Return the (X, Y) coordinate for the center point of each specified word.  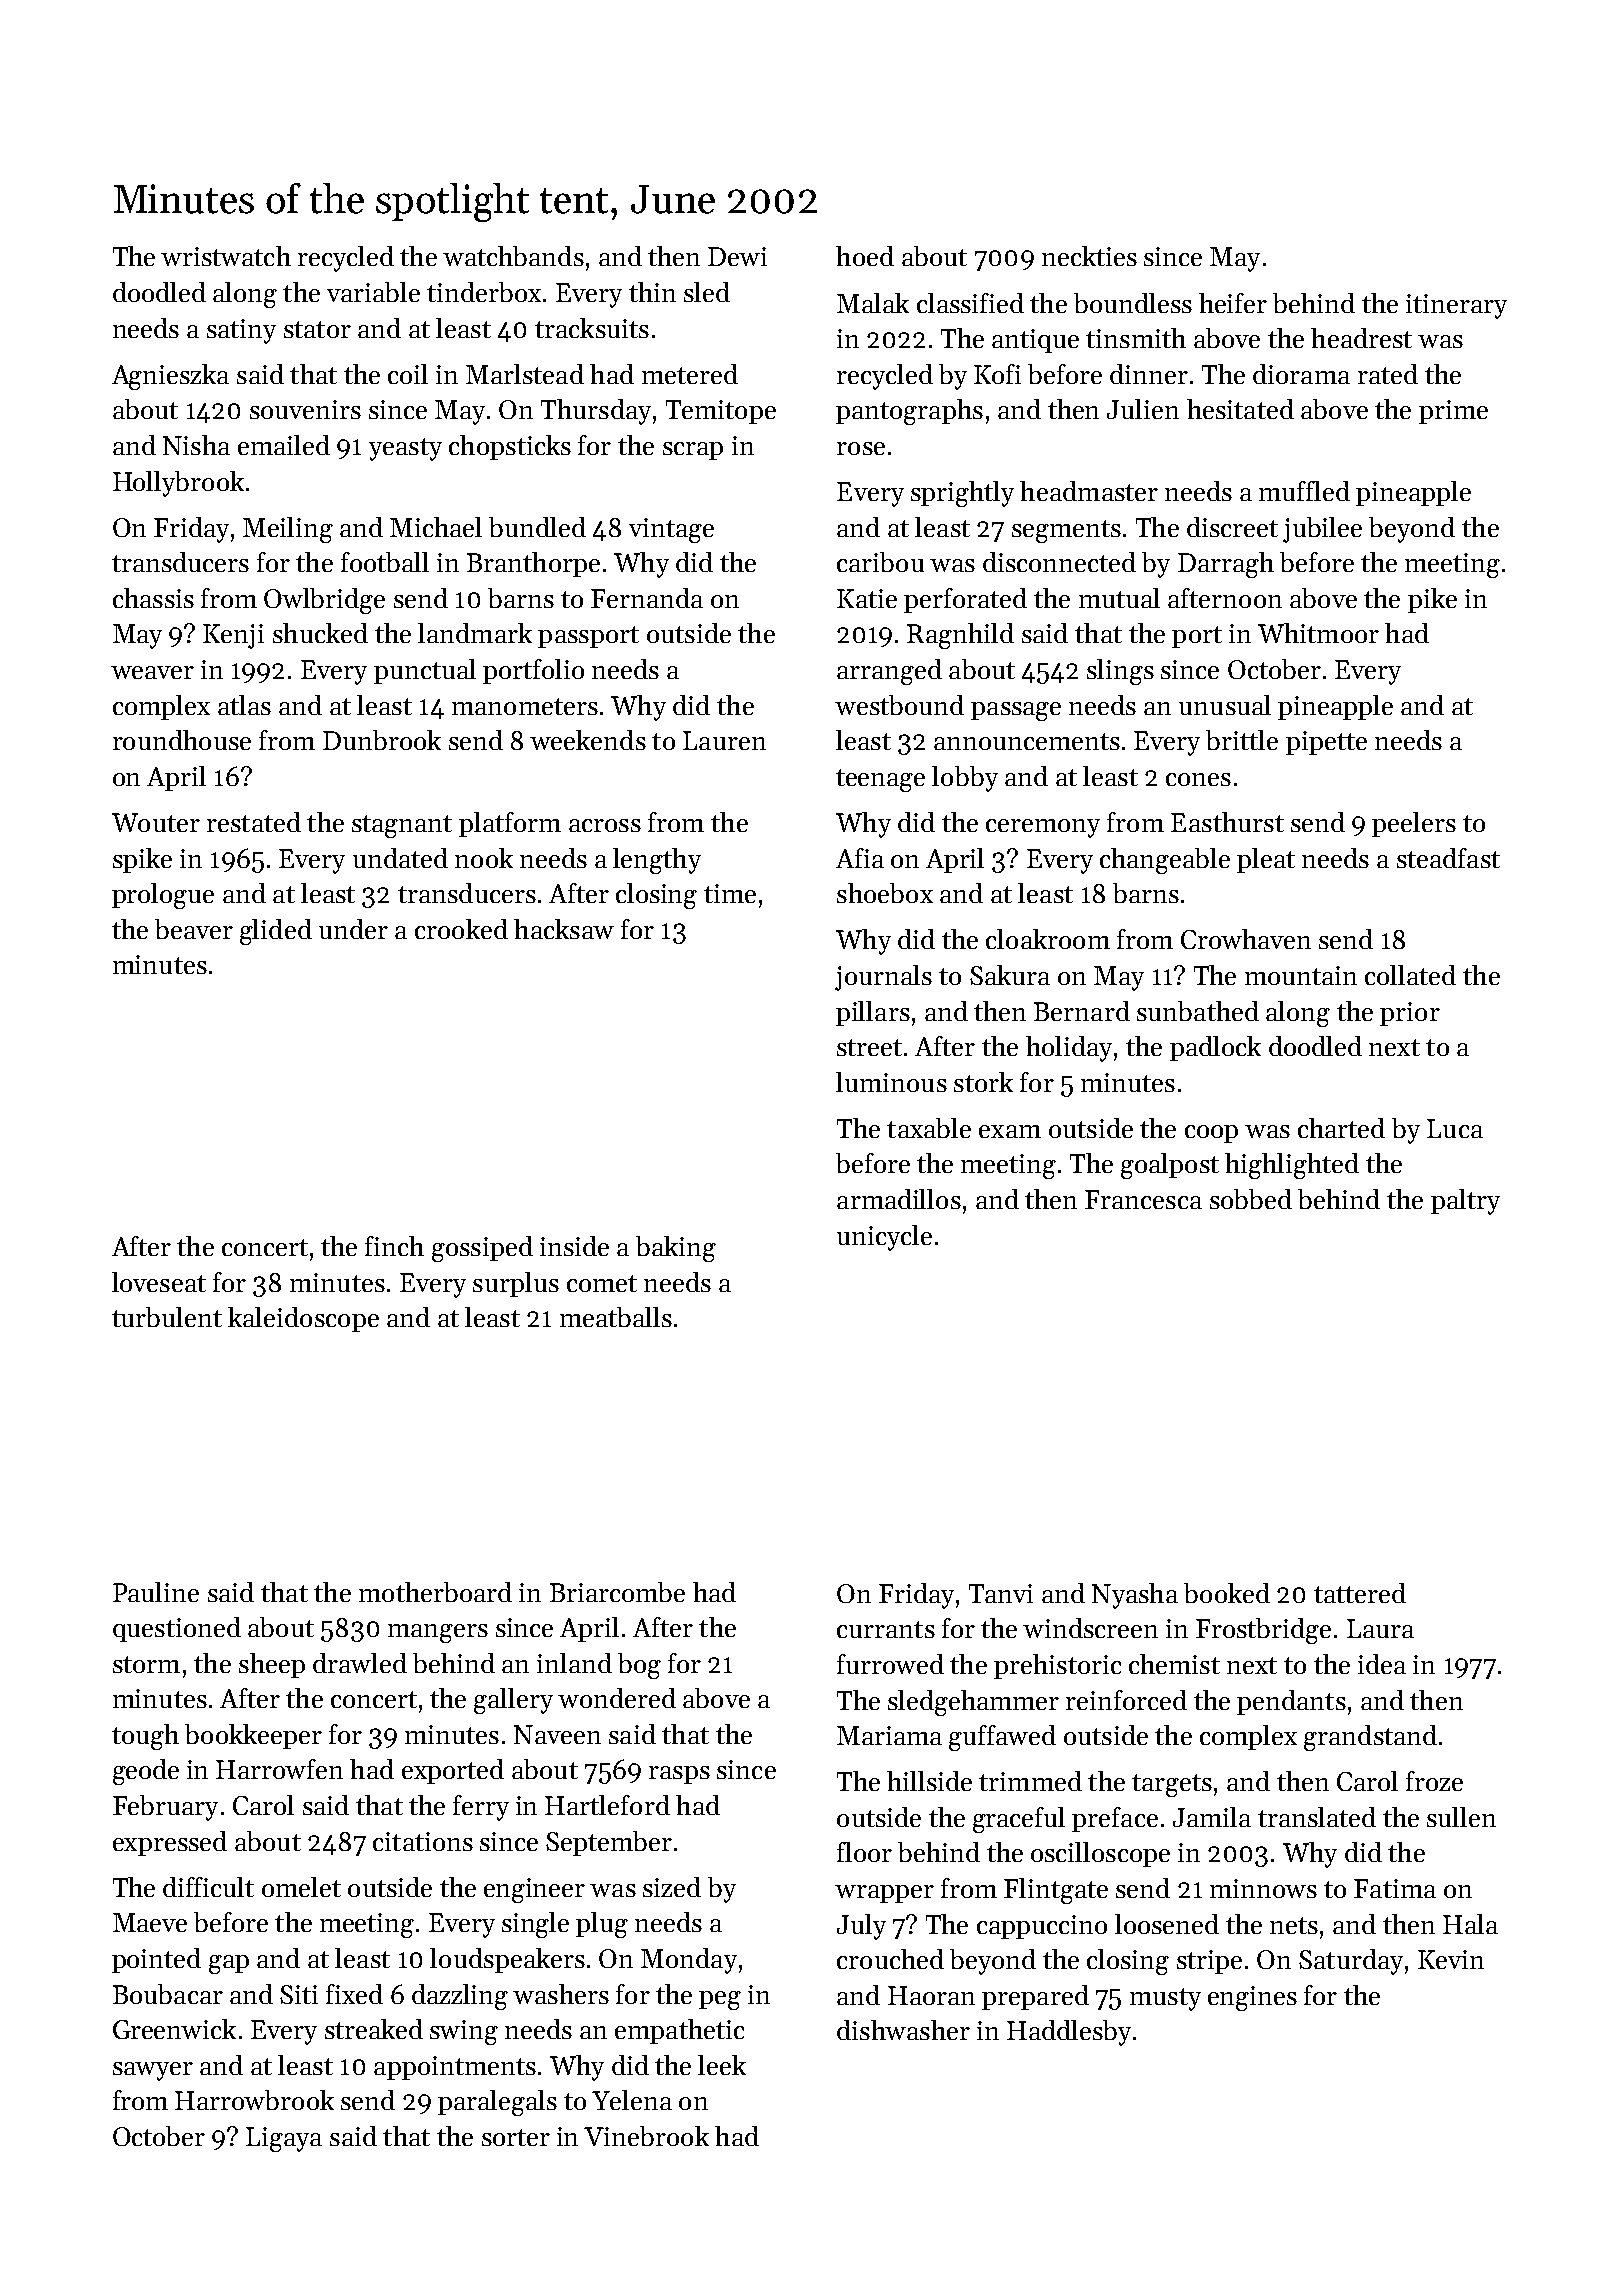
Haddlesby (1069, 2033)
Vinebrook (646, 2136)
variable (373, 292)
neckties (1089, 256)
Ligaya (284, 2139)
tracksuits (592, 328)
